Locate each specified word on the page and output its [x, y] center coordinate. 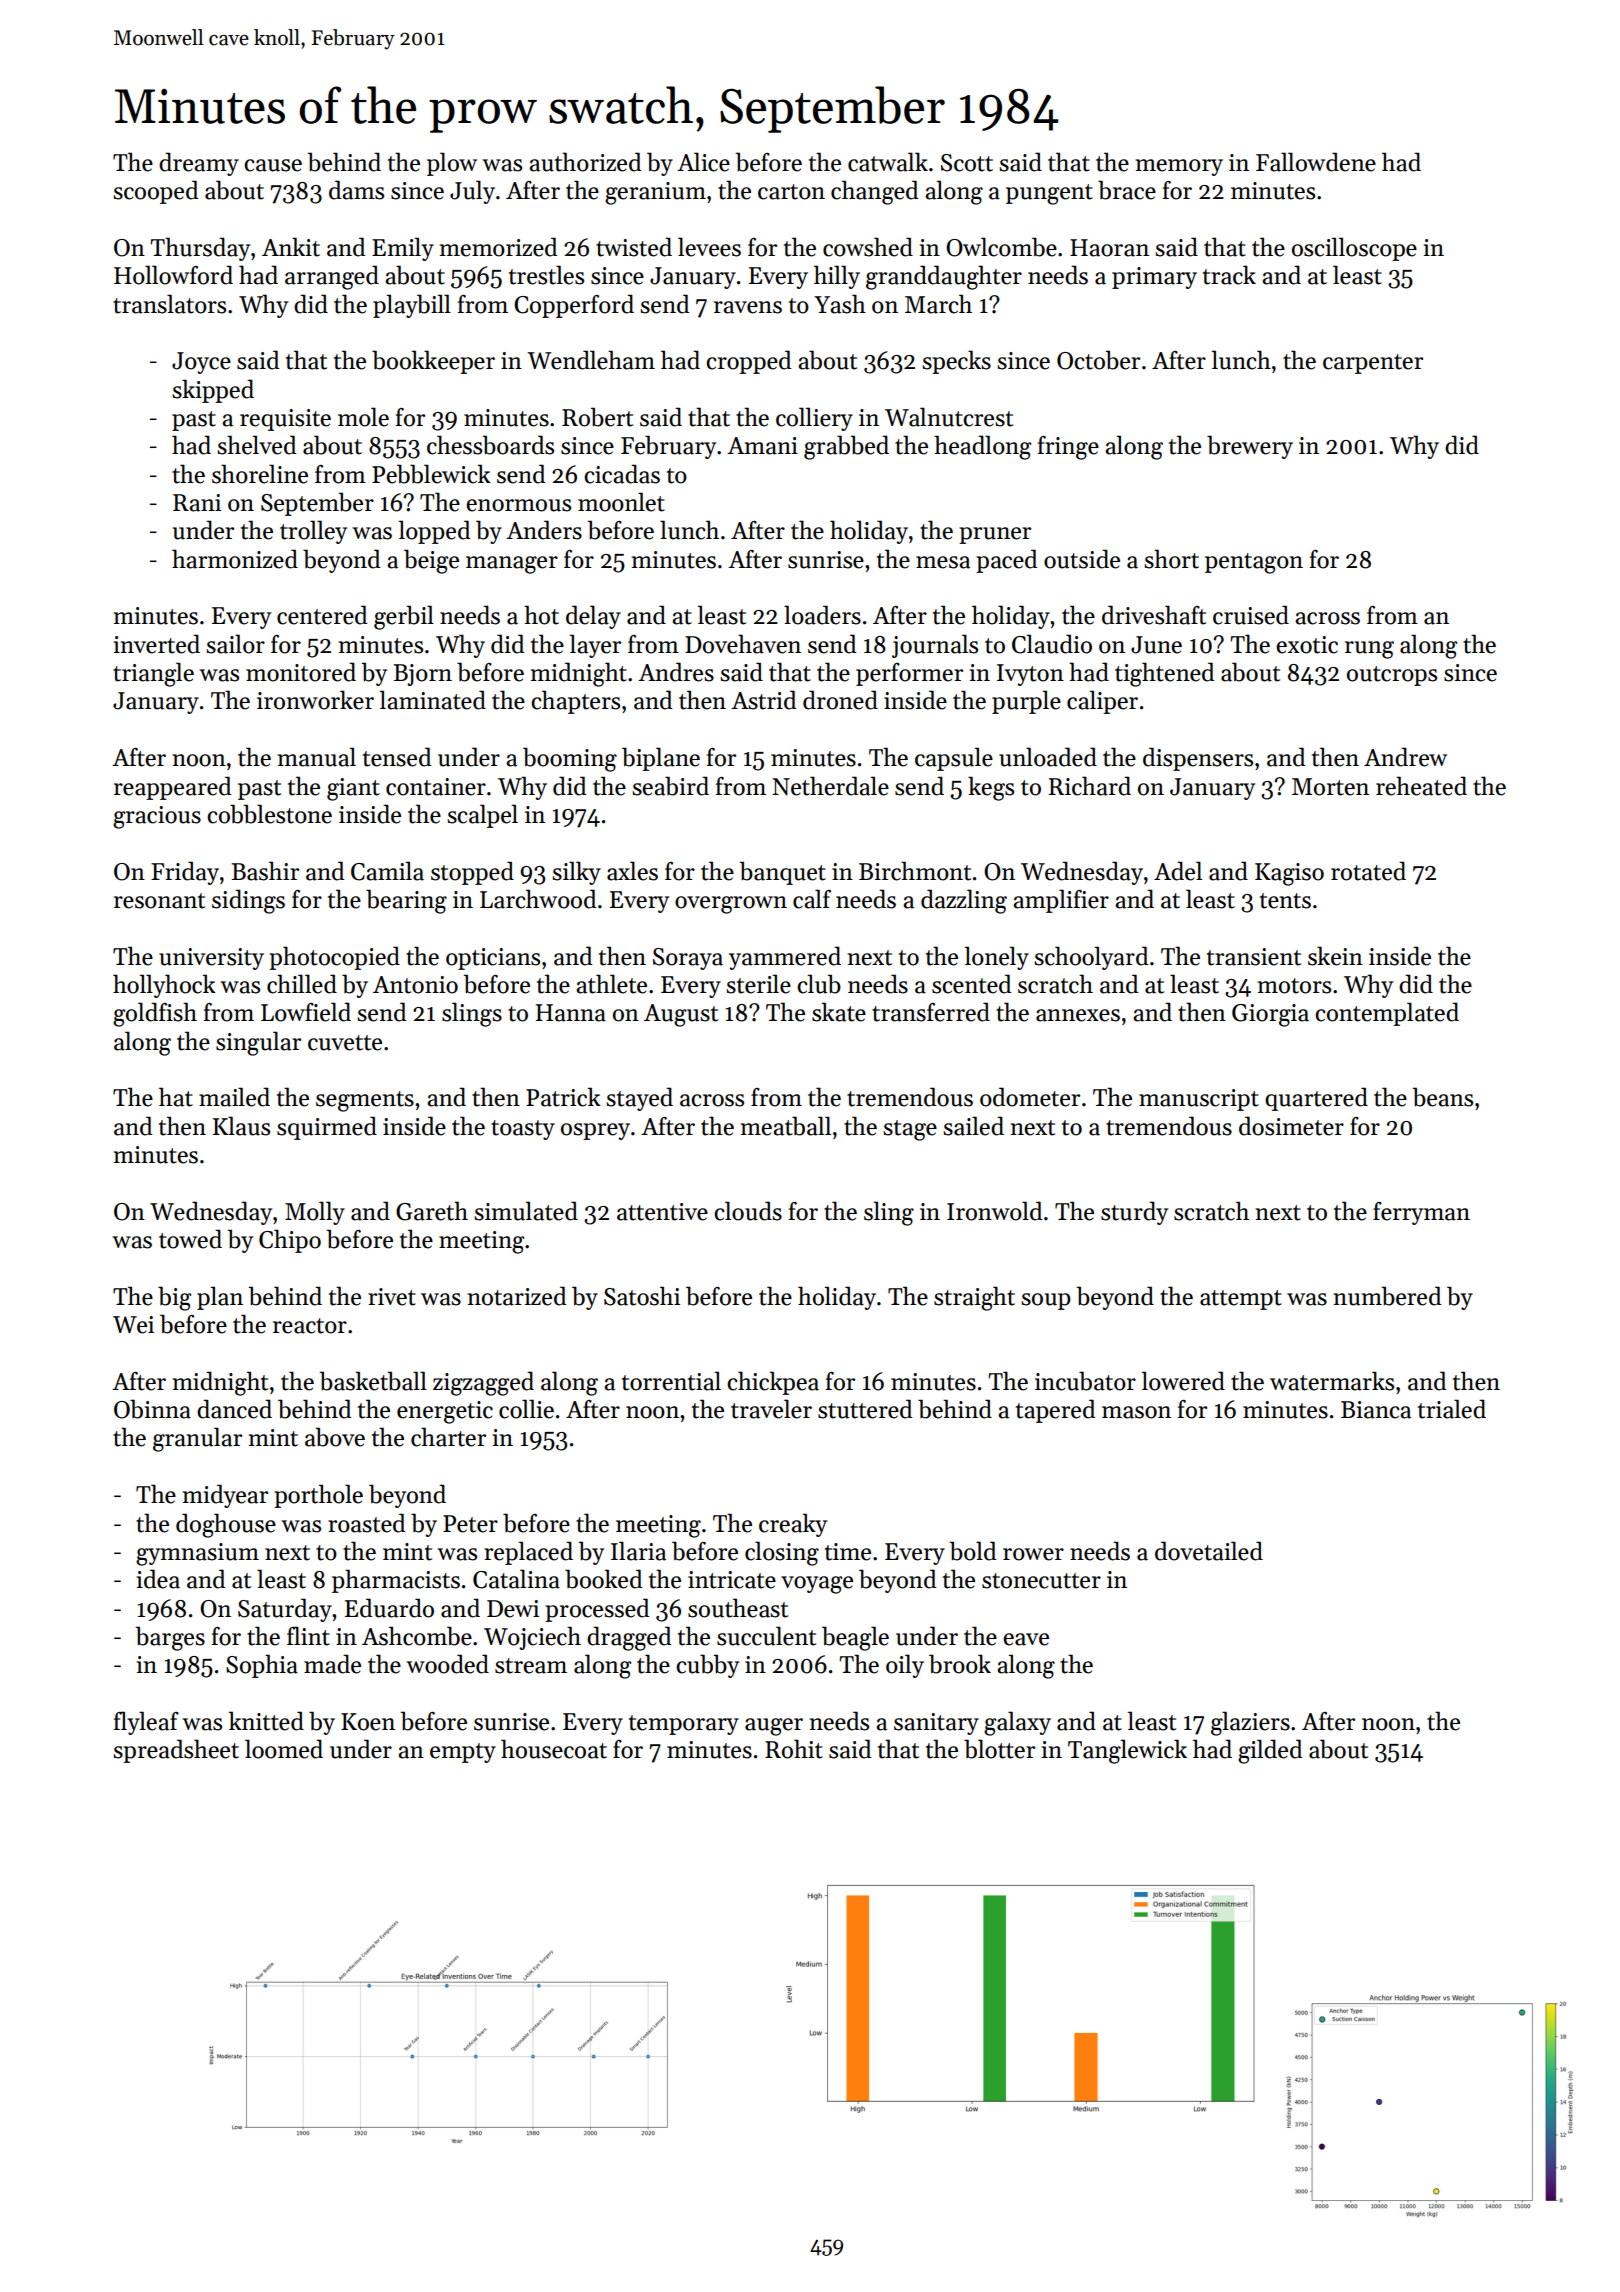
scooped [156, 192]
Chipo [290, 1241]
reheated [1421, 786]
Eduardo [389, 1608]
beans [1443, 1097]
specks [956, 362]
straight [974, 1298]
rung [1369, 650]
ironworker [315, 700]
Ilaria [638, 1551]
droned [840, 700]
